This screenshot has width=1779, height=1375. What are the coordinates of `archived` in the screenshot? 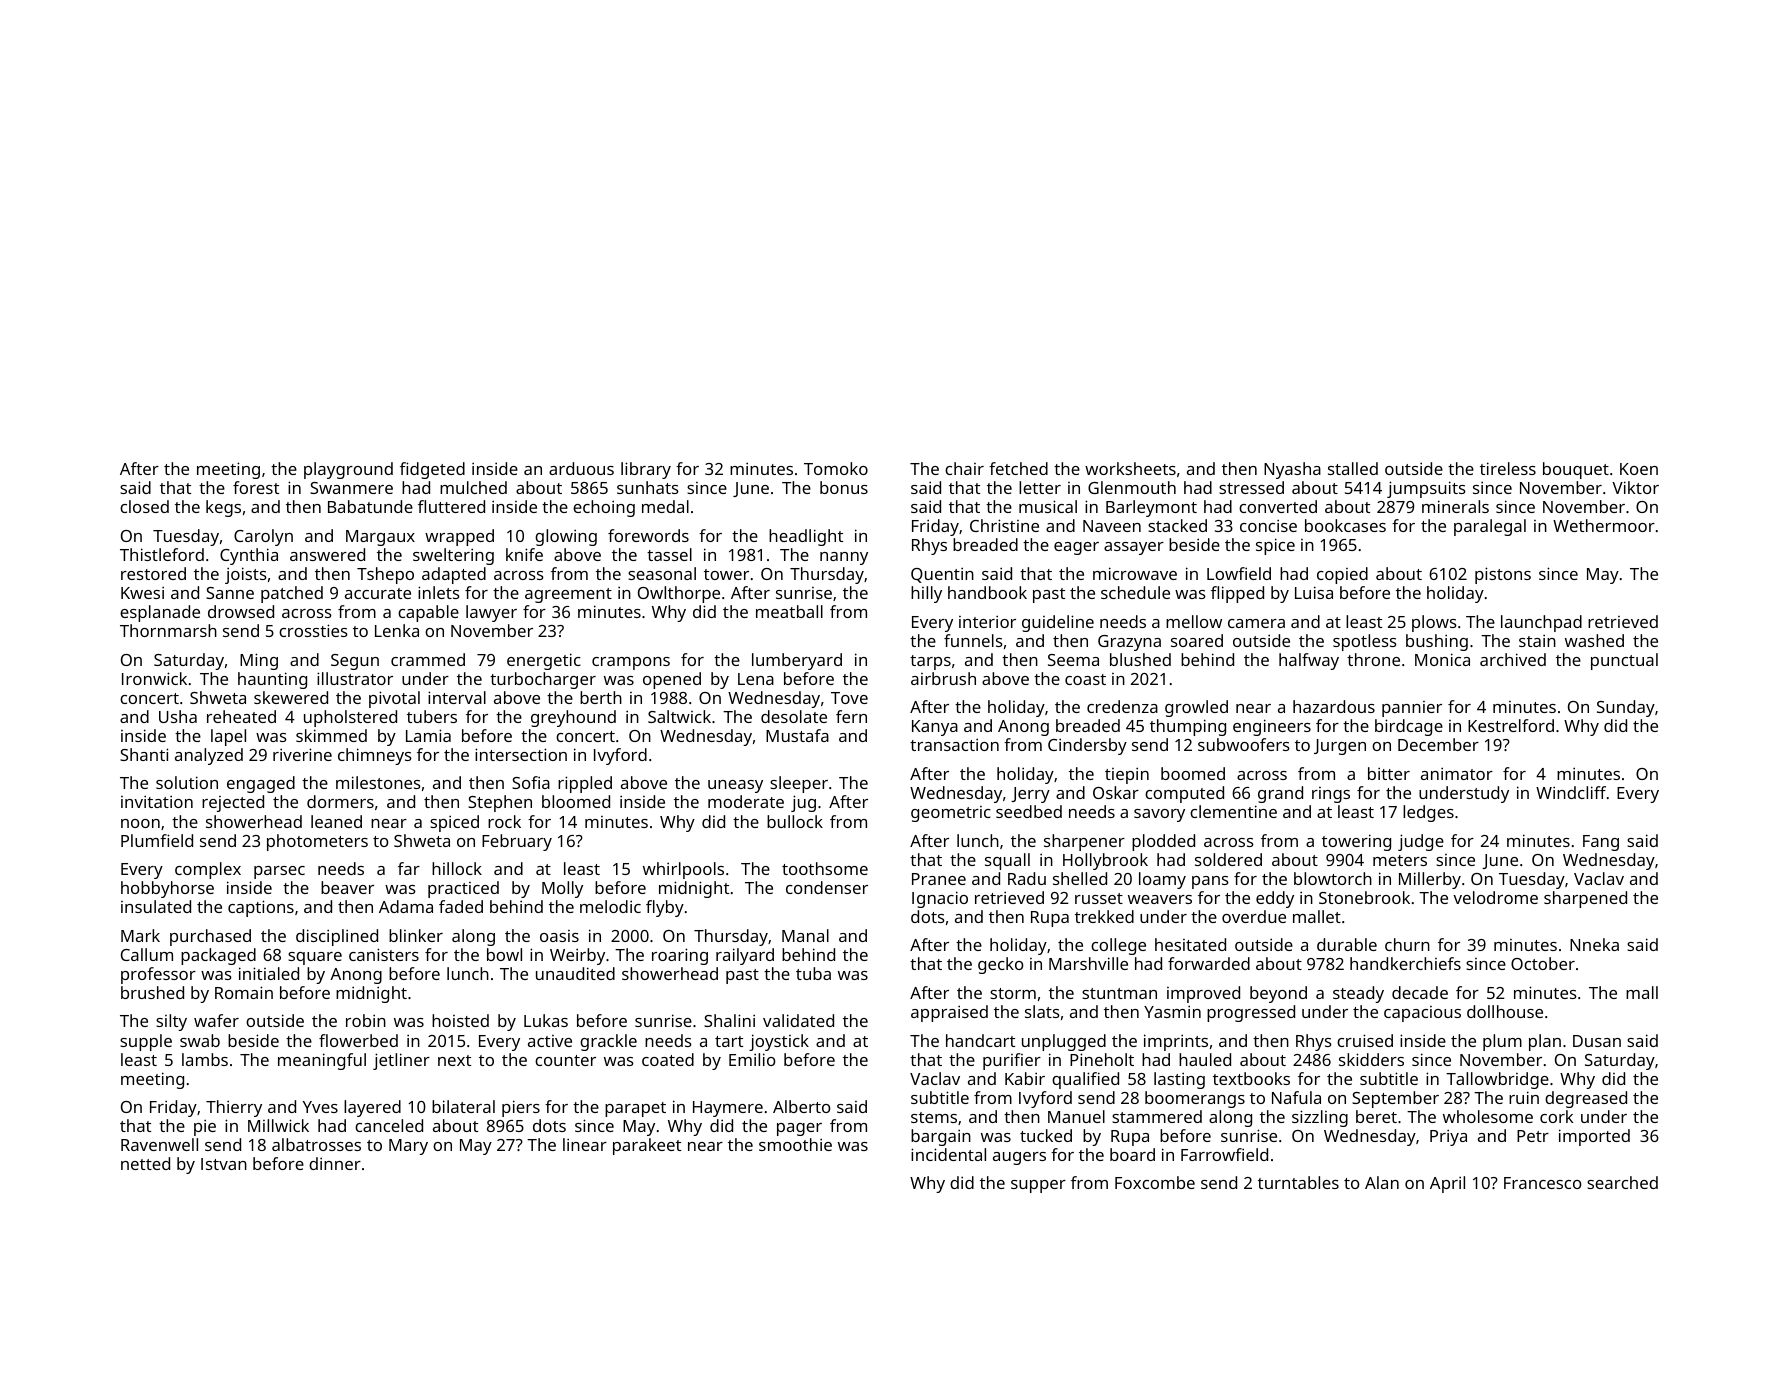 It's located at (1513, 659).
